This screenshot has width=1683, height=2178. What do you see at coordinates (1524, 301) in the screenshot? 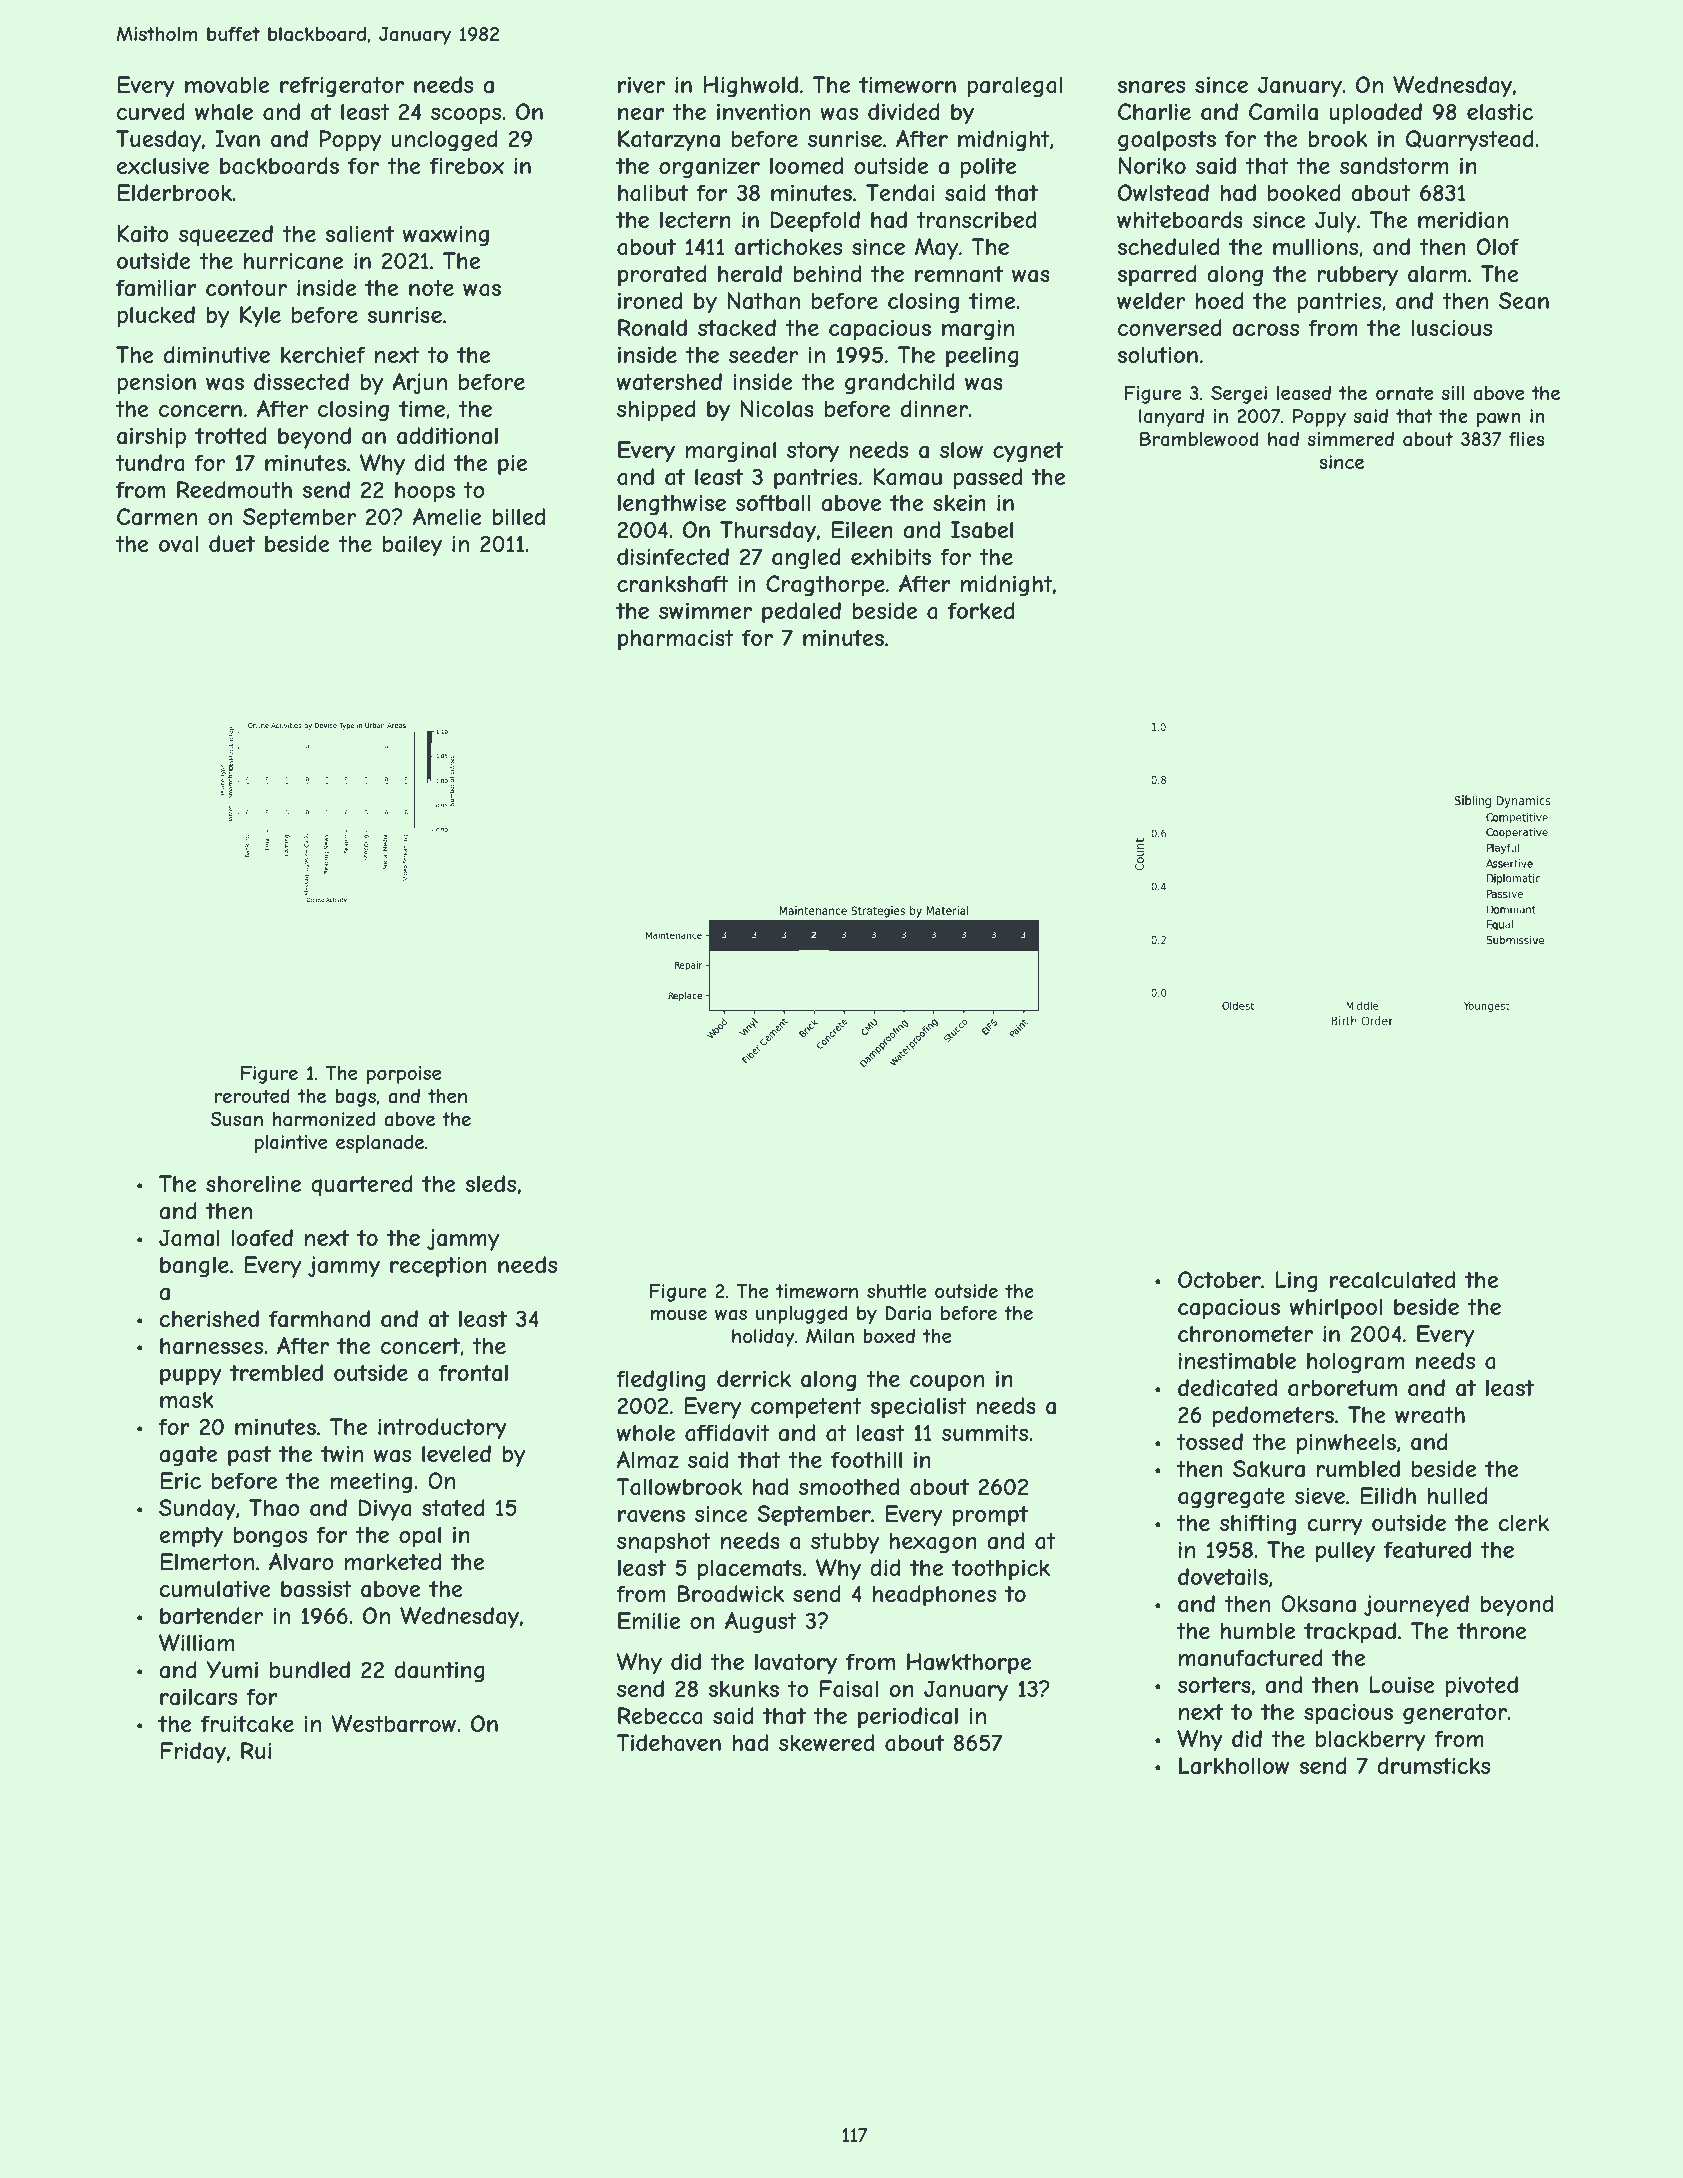
I see `Sean` at bounding box center [1524, 301].
